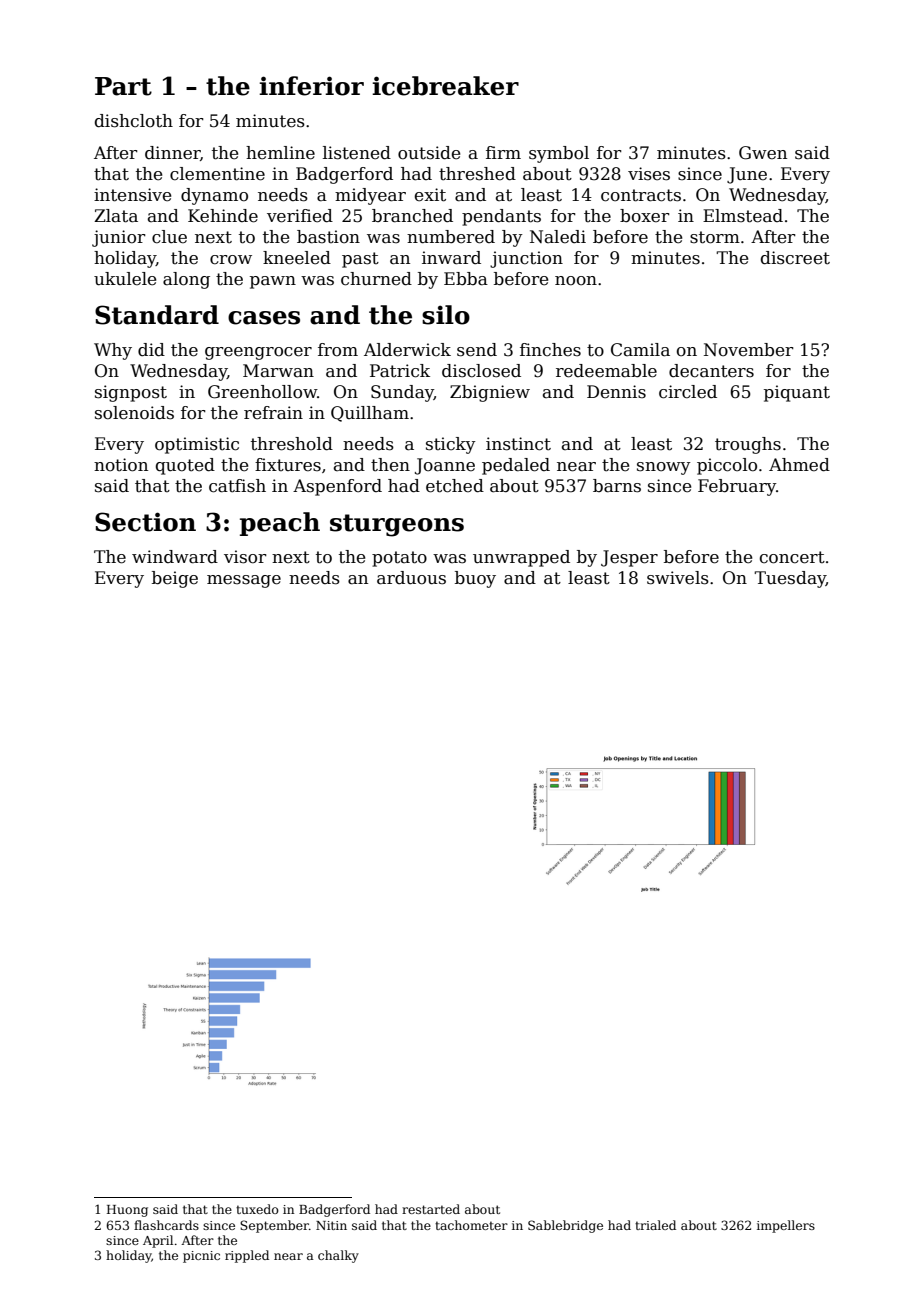  What do you see at coordinates (123, 86) in the screenshot?
I see `Part` at bounding box center [123, 86].
